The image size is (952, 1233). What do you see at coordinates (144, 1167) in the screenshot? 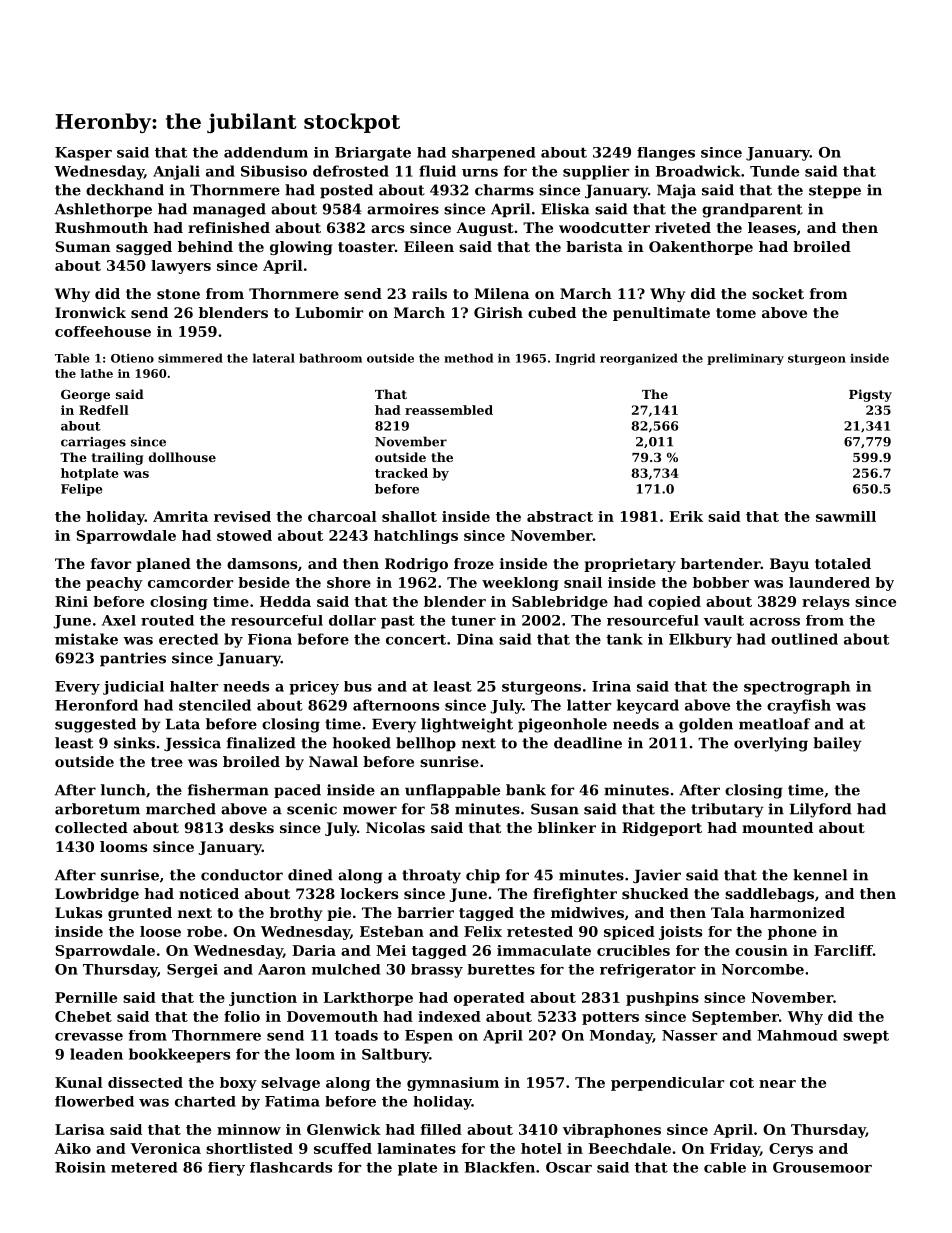
I see `metered` at bounding box center [144, 1167].
